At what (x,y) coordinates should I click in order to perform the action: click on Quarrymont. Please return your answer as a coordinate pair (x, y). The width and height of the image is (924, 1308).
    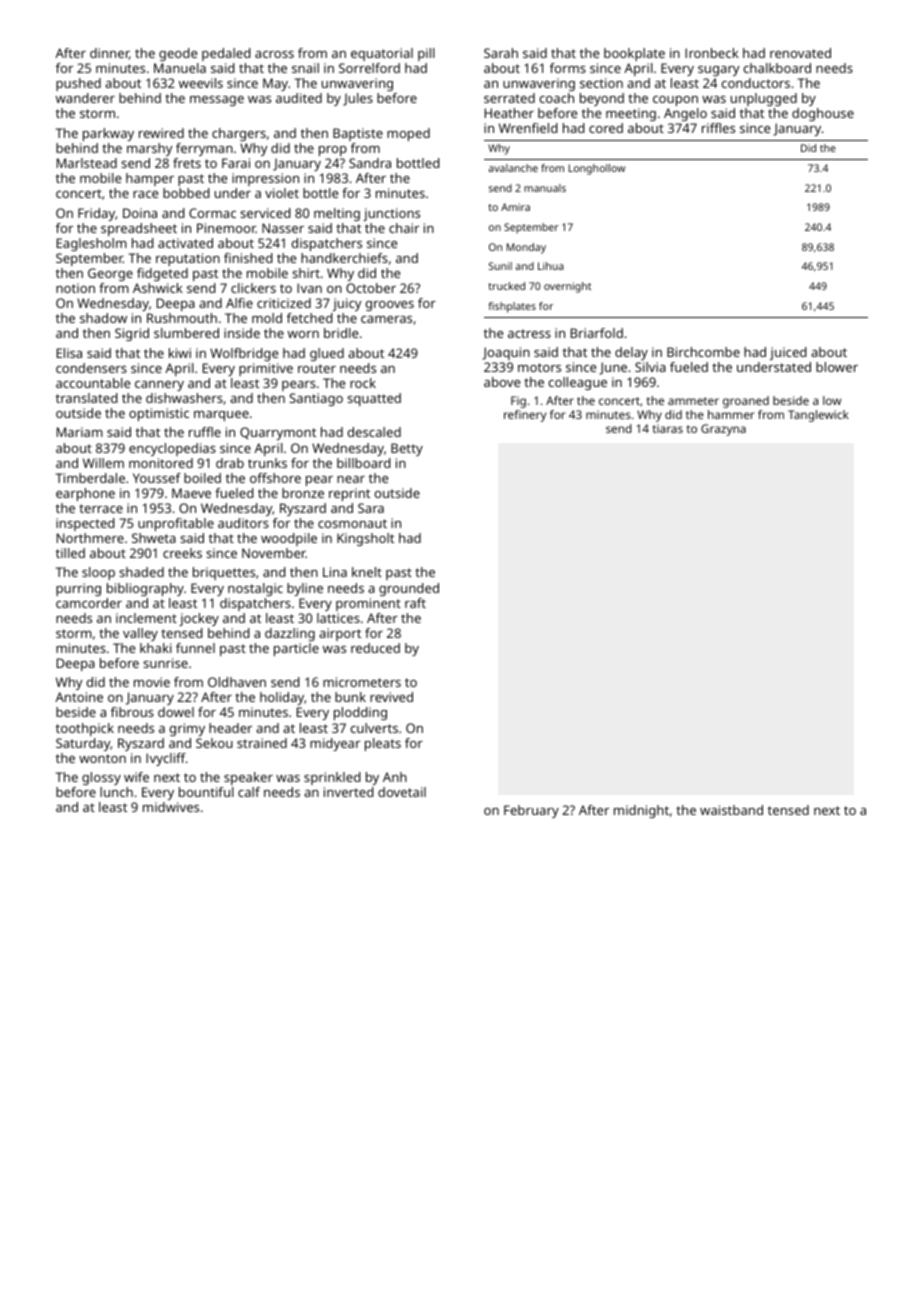
    Looking at the image, I should click on (278, 433).
